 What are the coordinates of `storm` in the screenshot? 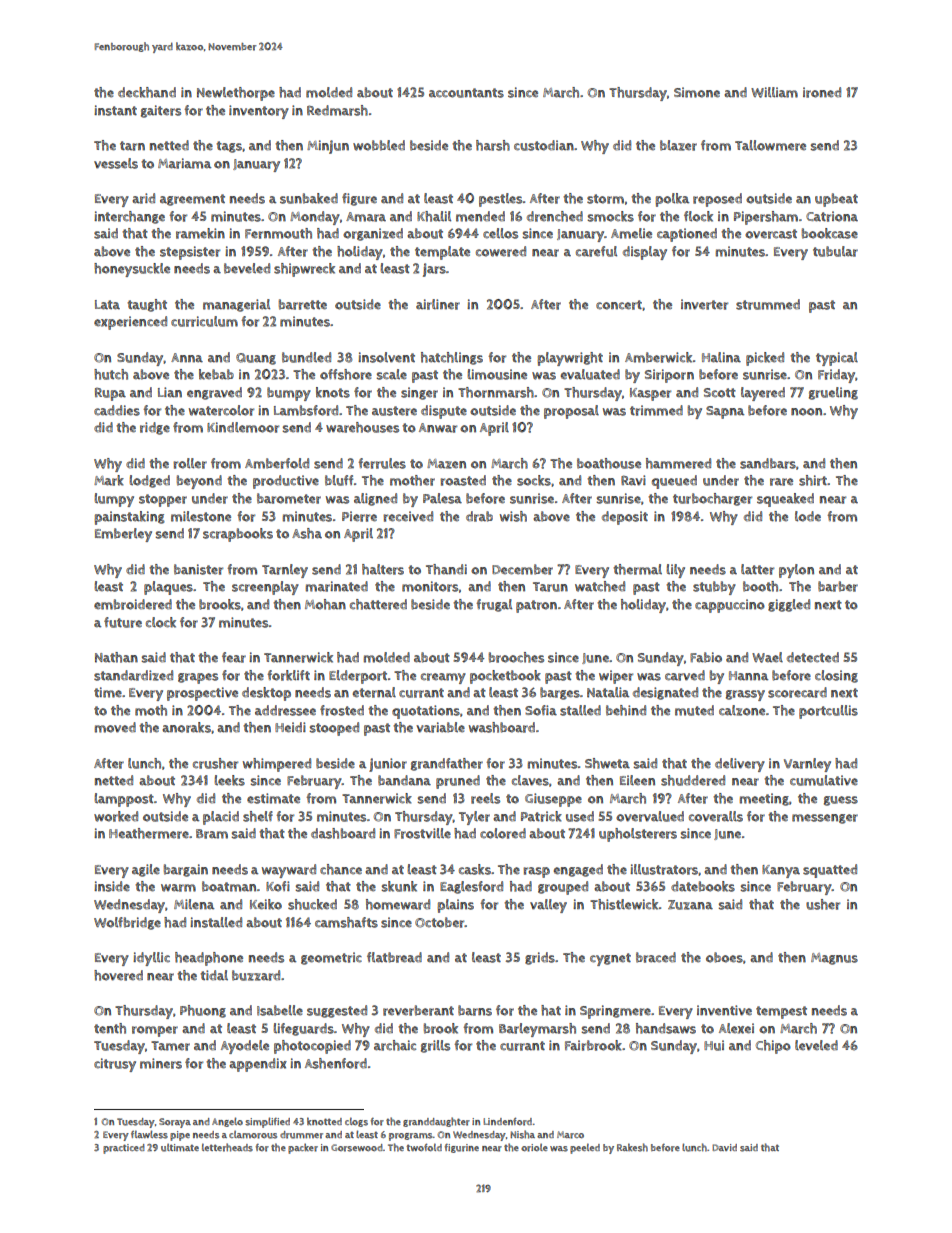 It's located at (605, 199).
